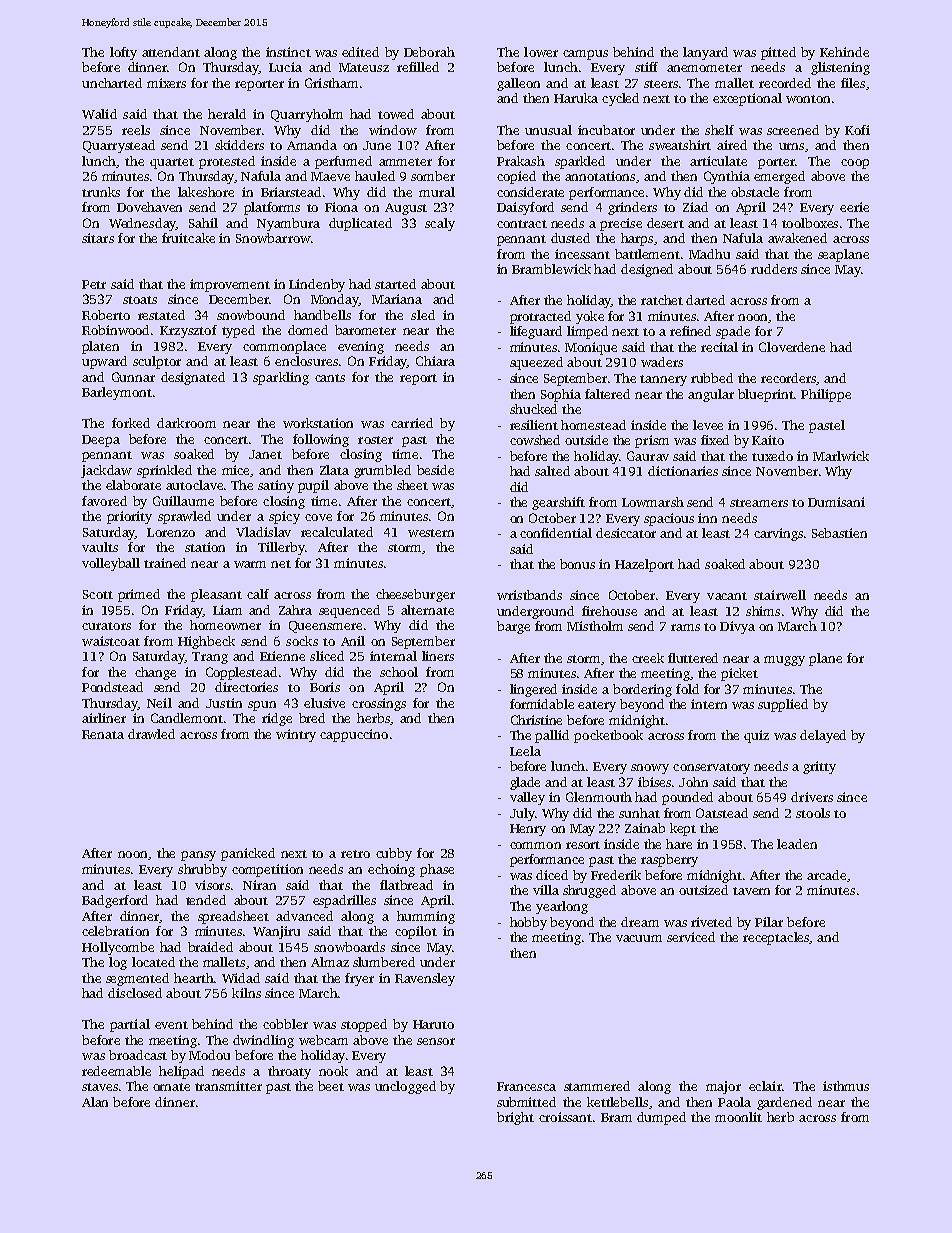 This screenshot has height=1233, width=952. What do you see at coordinates (819, 767) in the screenshot?
I see `gritty` at bounding box center [819, 767].
